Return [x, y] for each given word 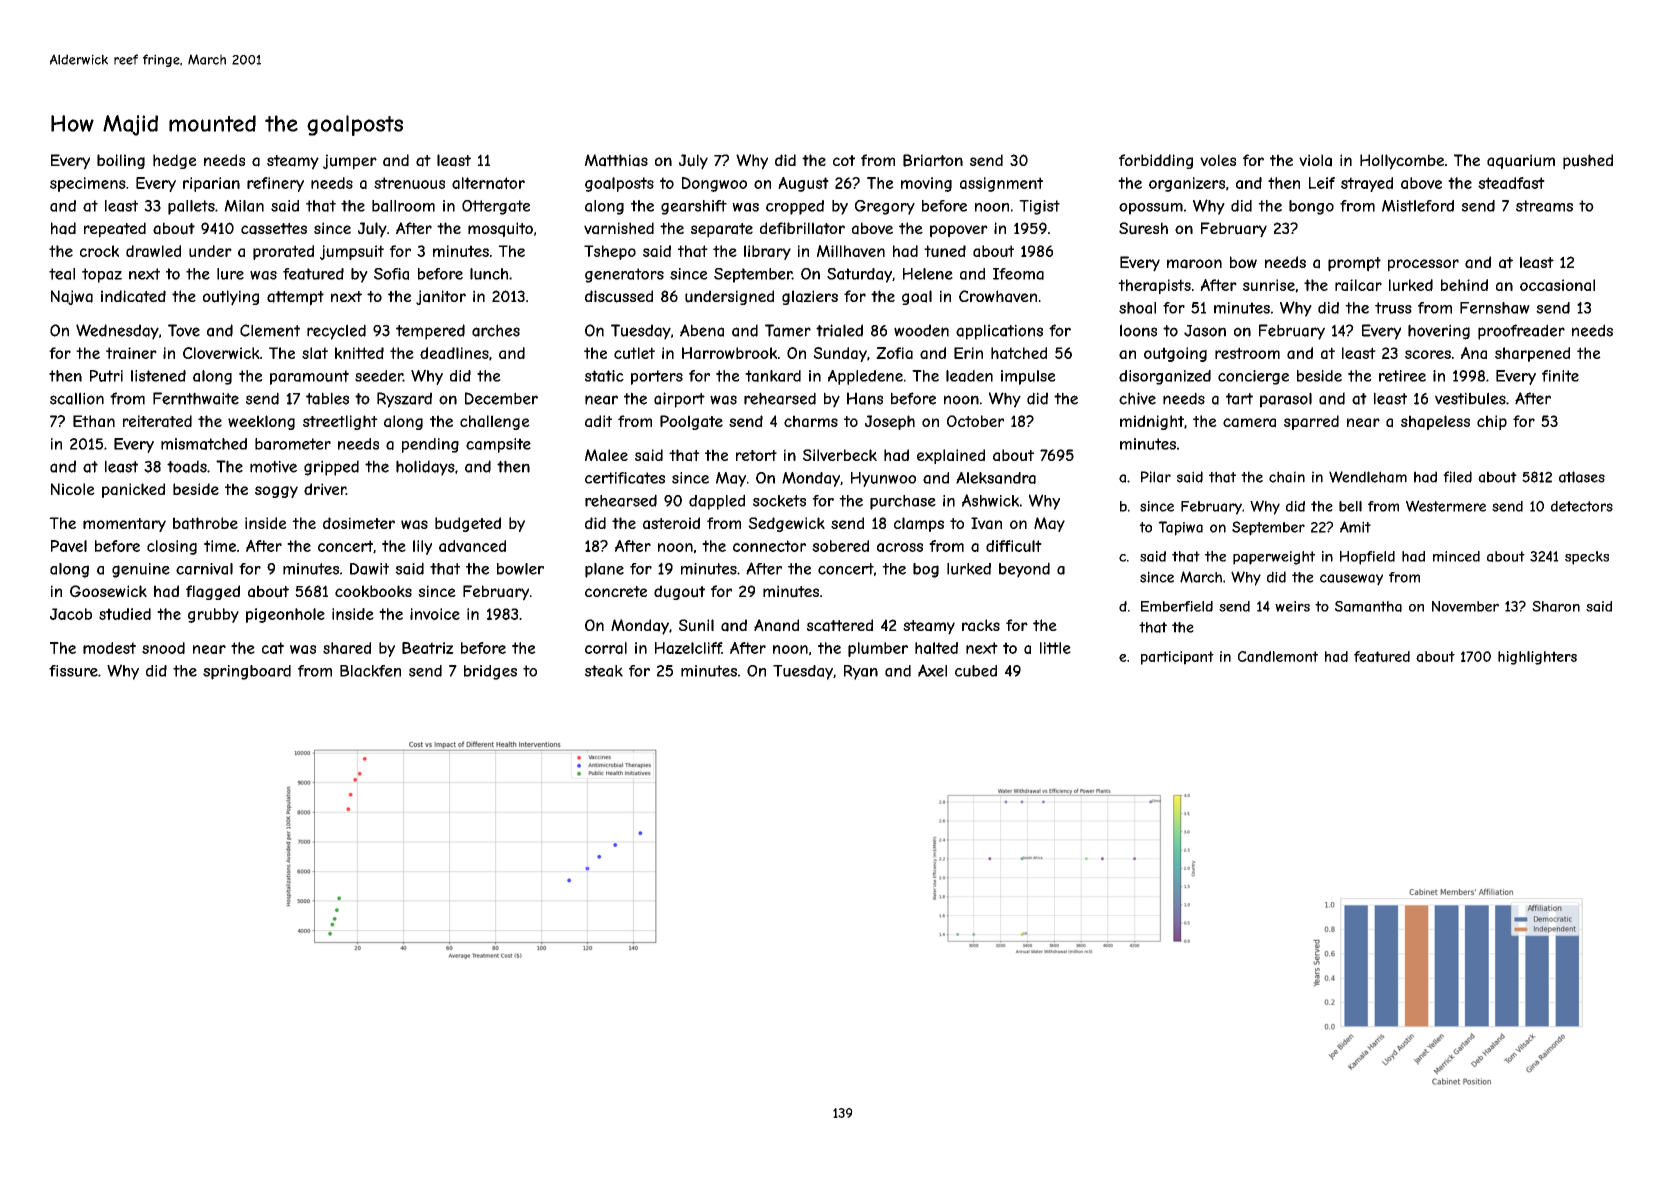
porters [657, 377]
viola [1315, 160]
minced [1456, 556]
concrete [616, 592]
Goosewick [108, 591]
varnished [619, 228]
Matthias [616, 160]
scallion [77, 398]
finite [1560, 376]
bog [926, 570]
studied [125, 614]
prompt [1354, 264]
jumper [350, 162]
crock [99, 251]
